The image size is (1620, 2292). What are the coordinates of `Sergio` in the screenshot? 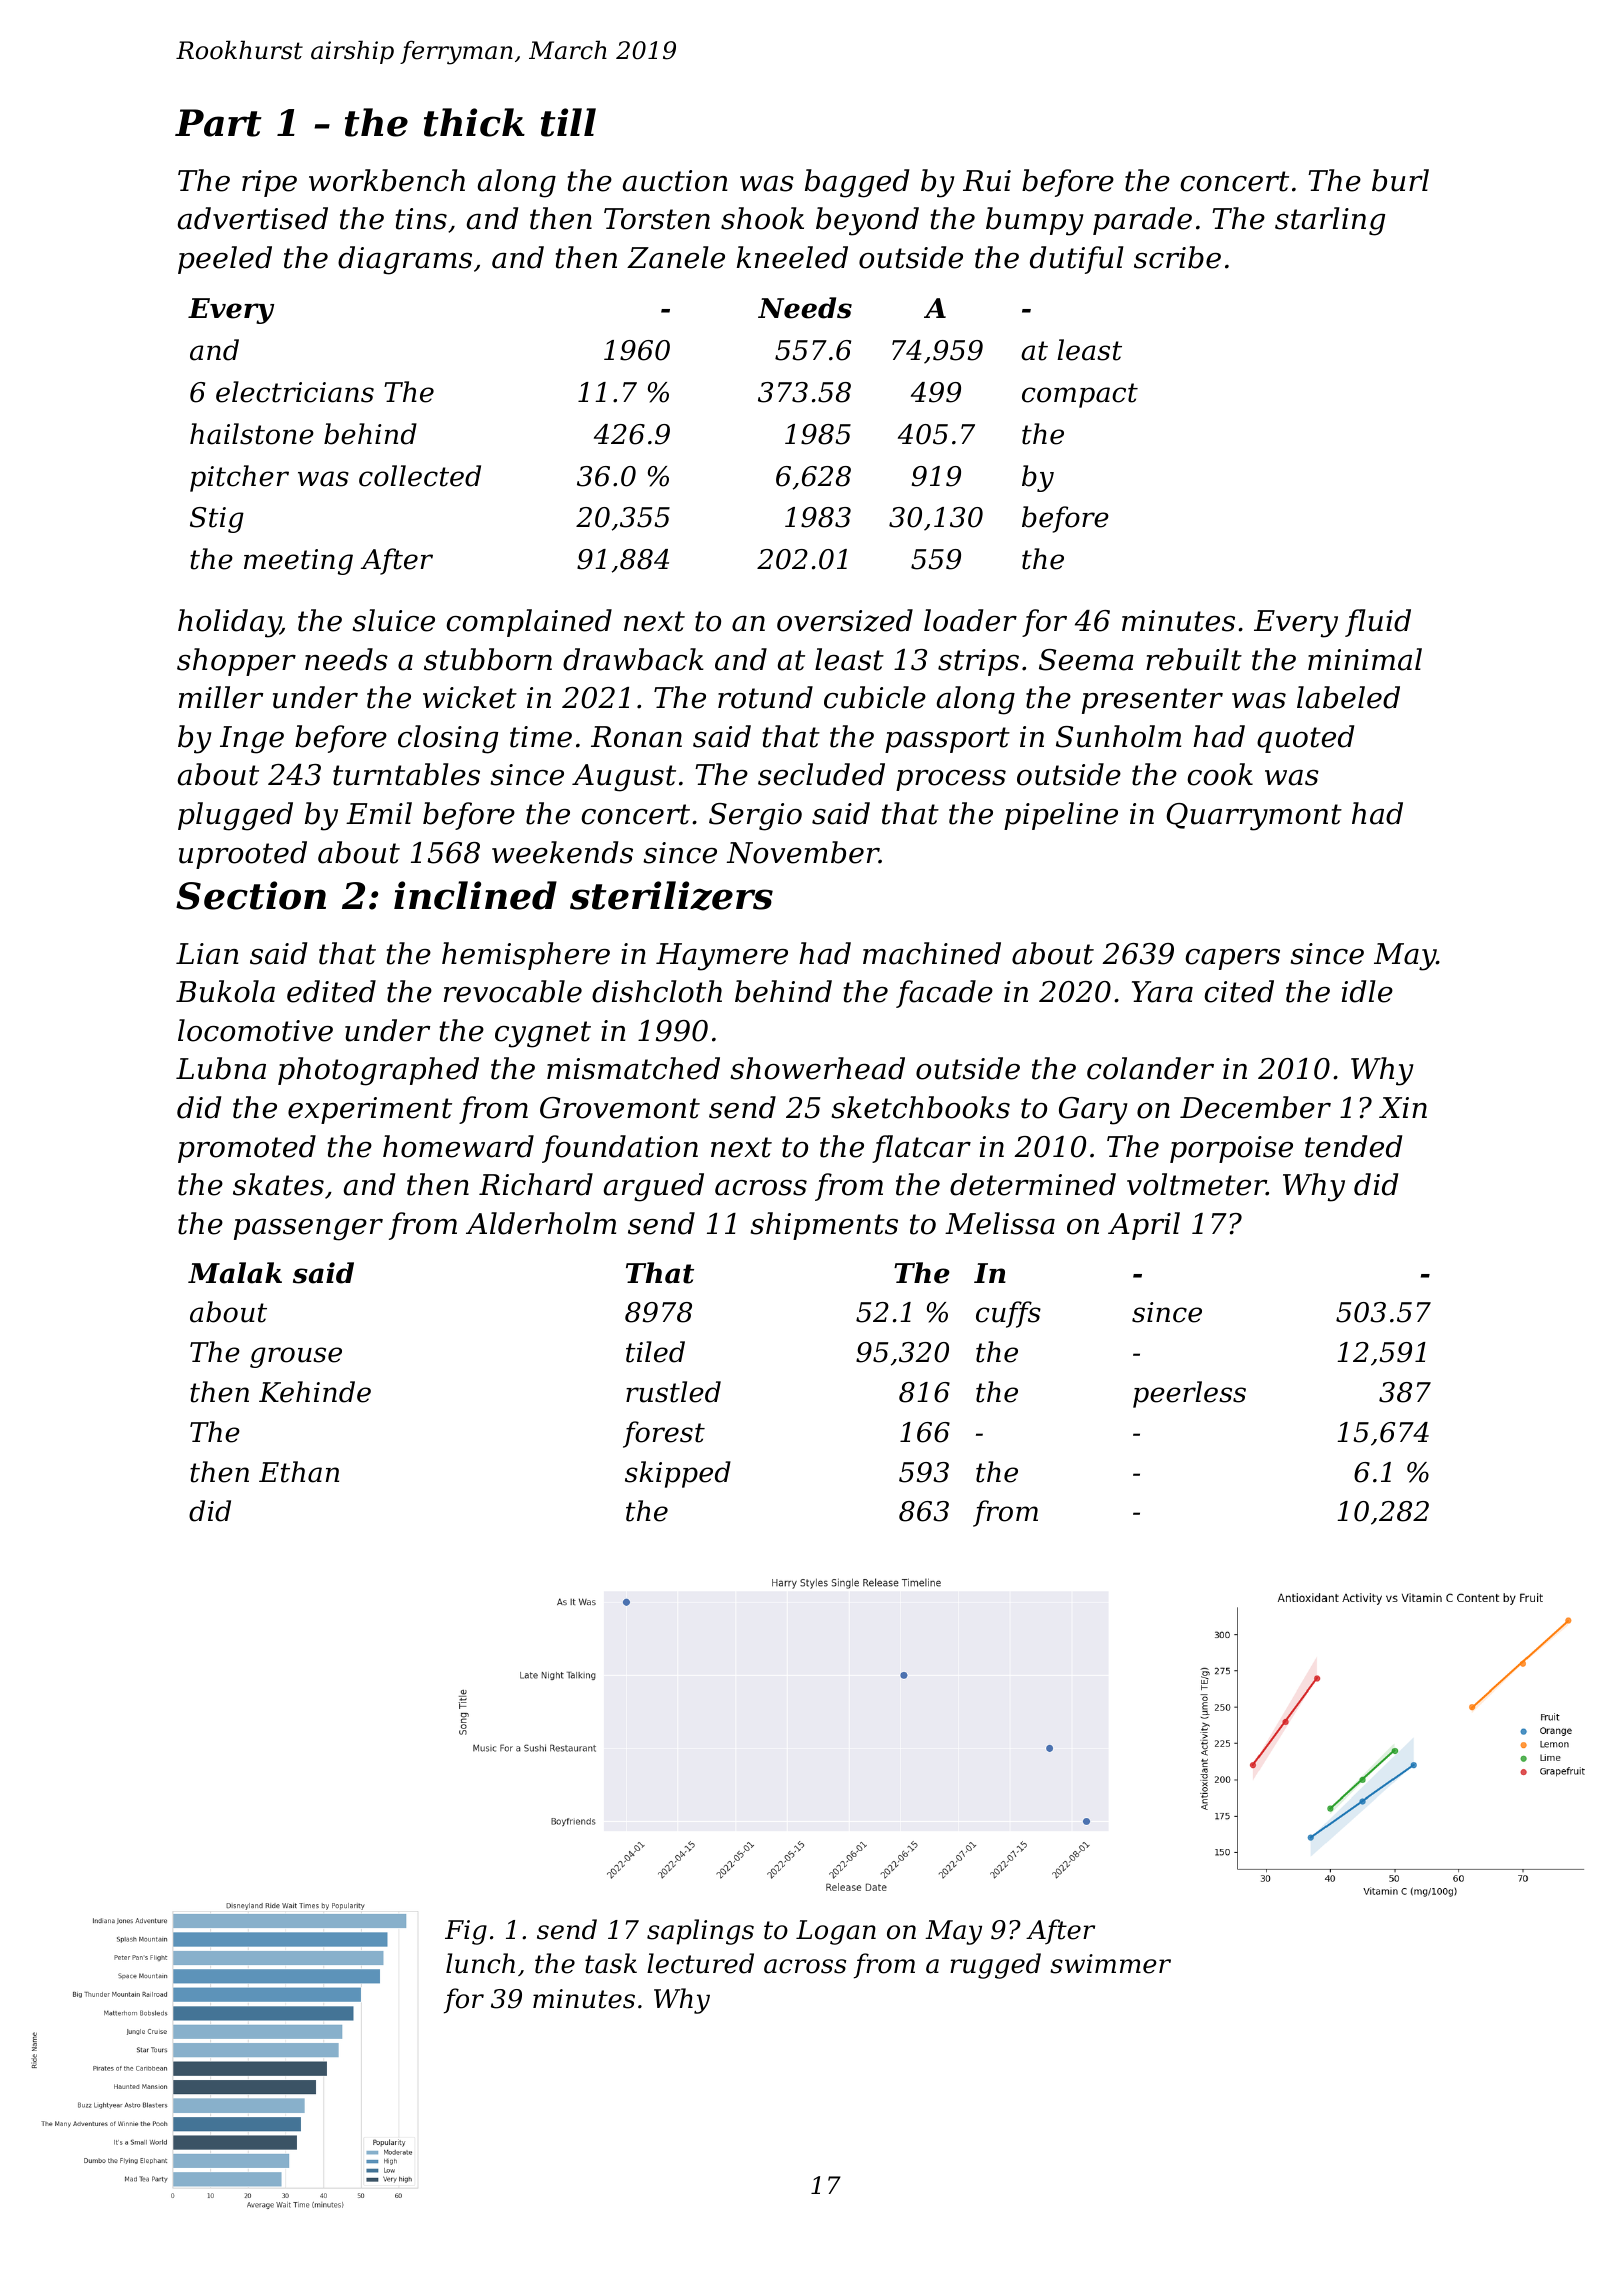 It's located at (755, 817).
